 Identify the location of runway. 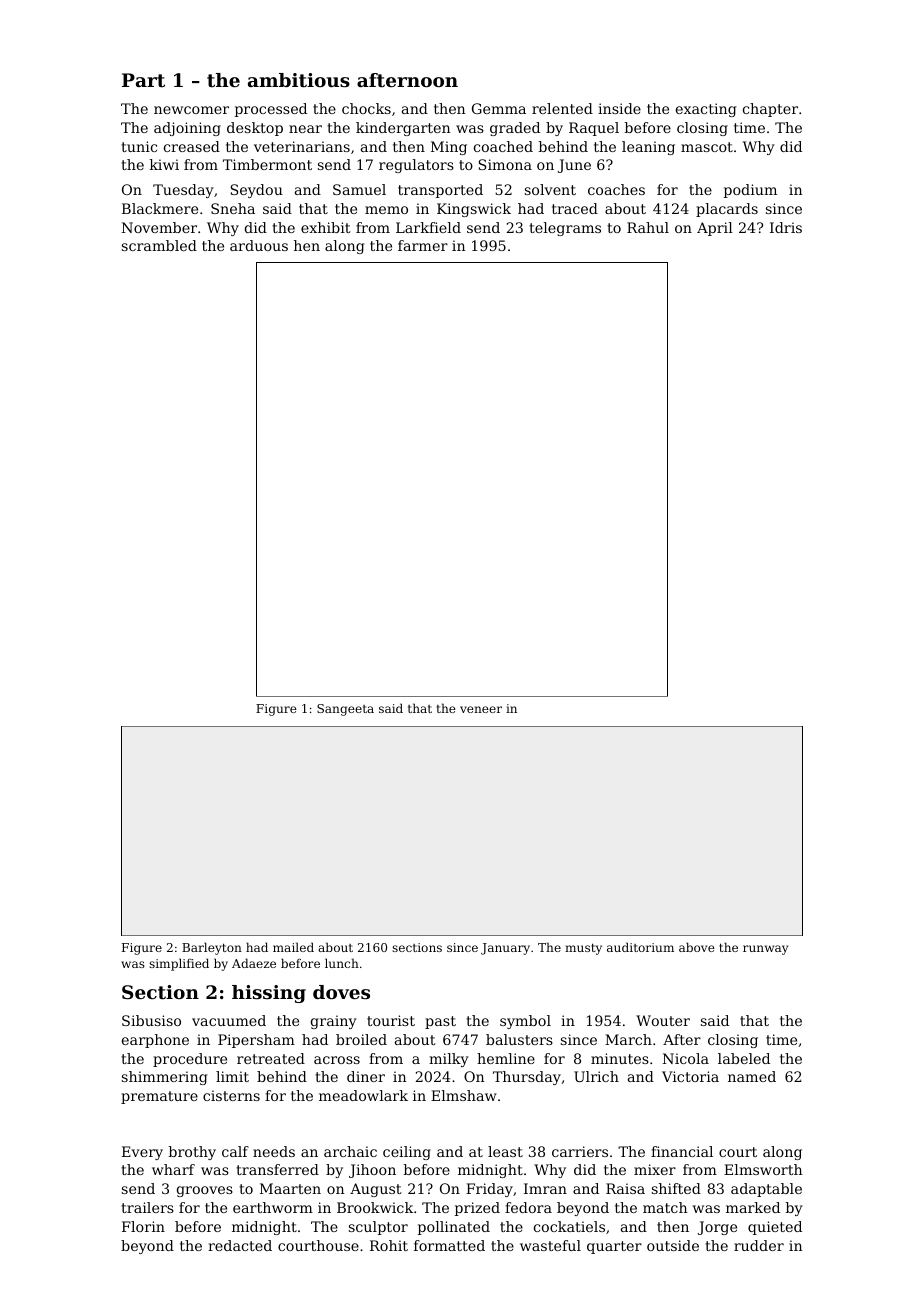
(765, 950).
